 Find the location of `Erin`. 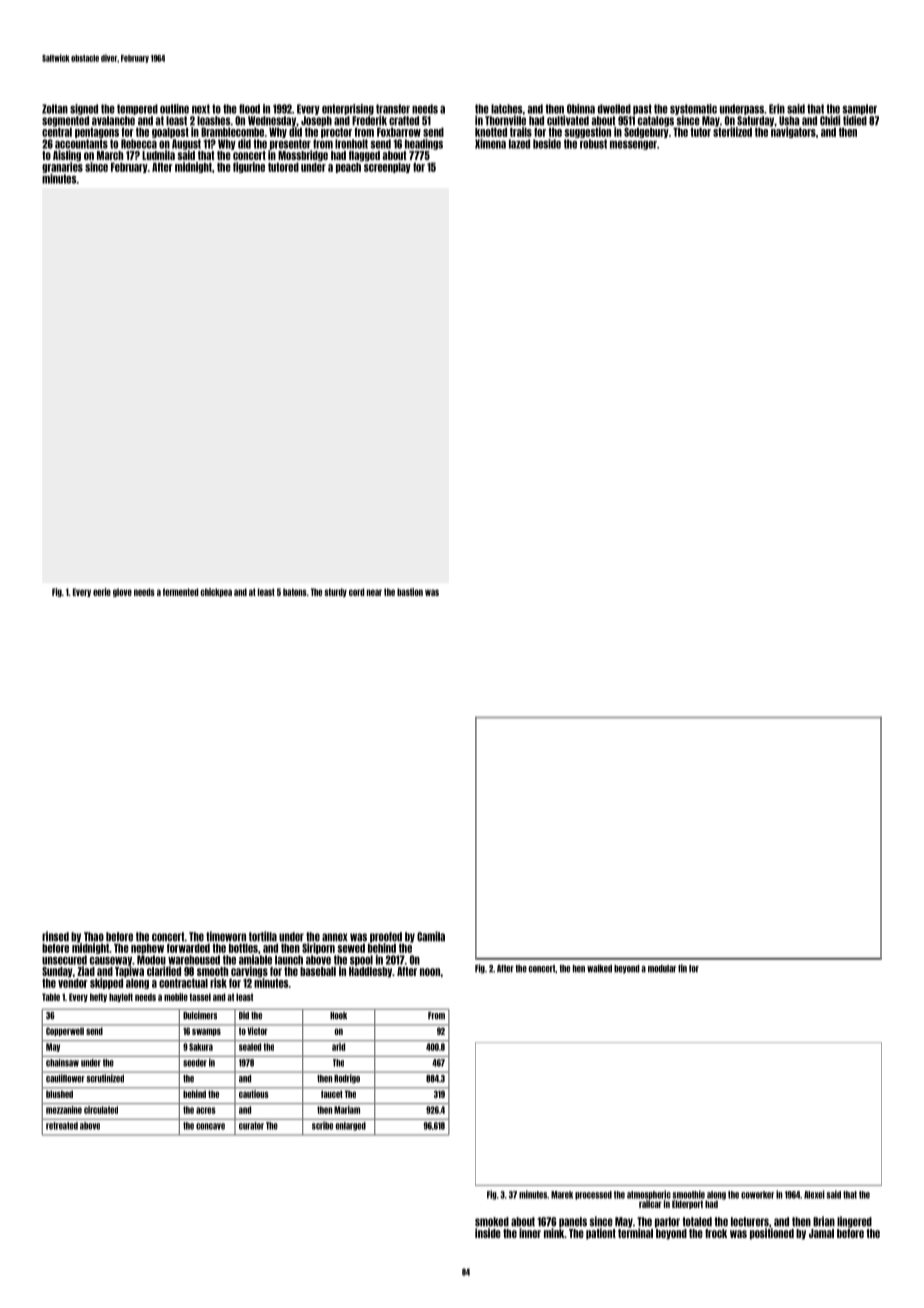

Erin is located at coordinates (777, 109).
